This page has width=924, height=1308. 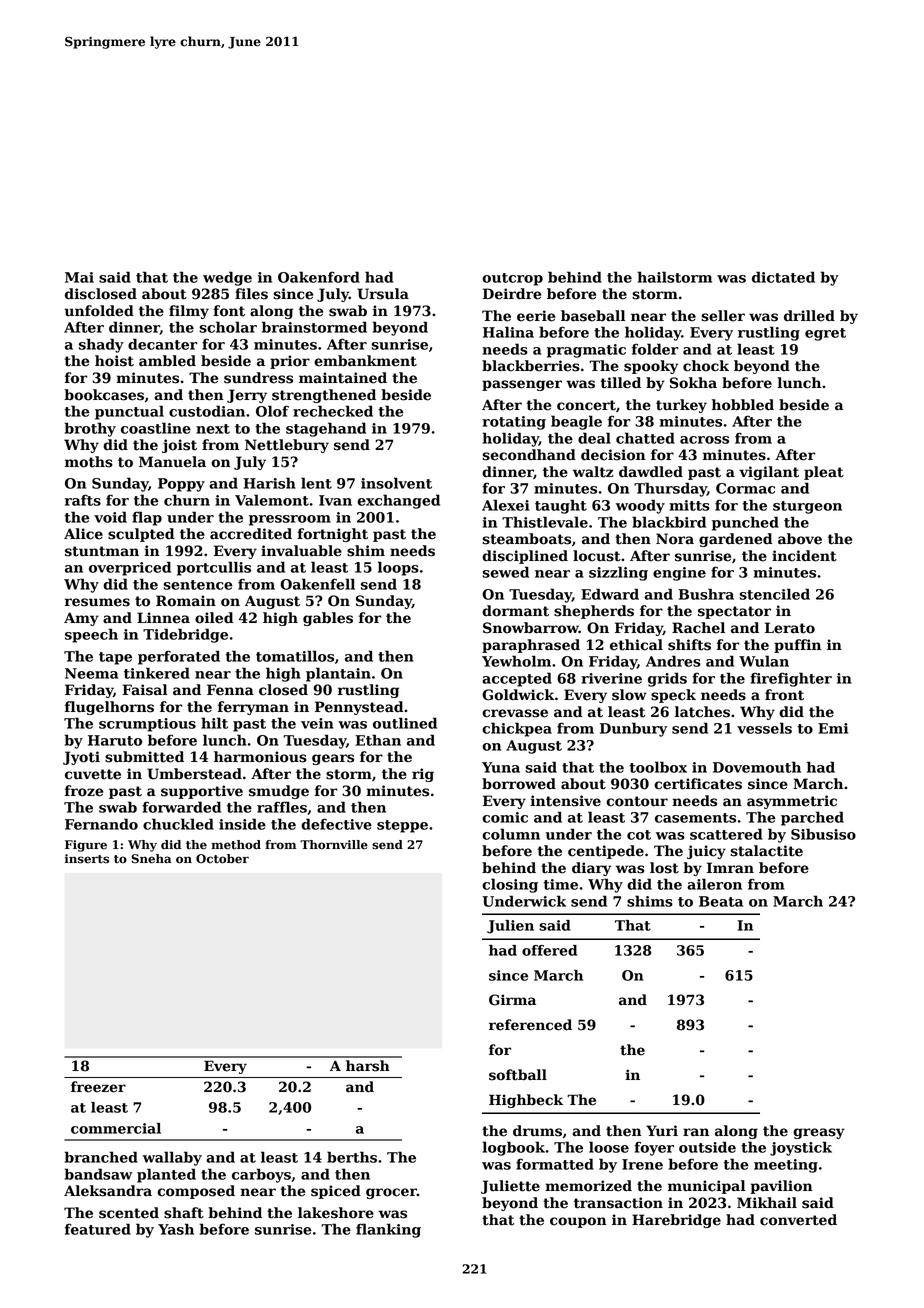 I want to click on Ursula, so click(x=383, y=294).
